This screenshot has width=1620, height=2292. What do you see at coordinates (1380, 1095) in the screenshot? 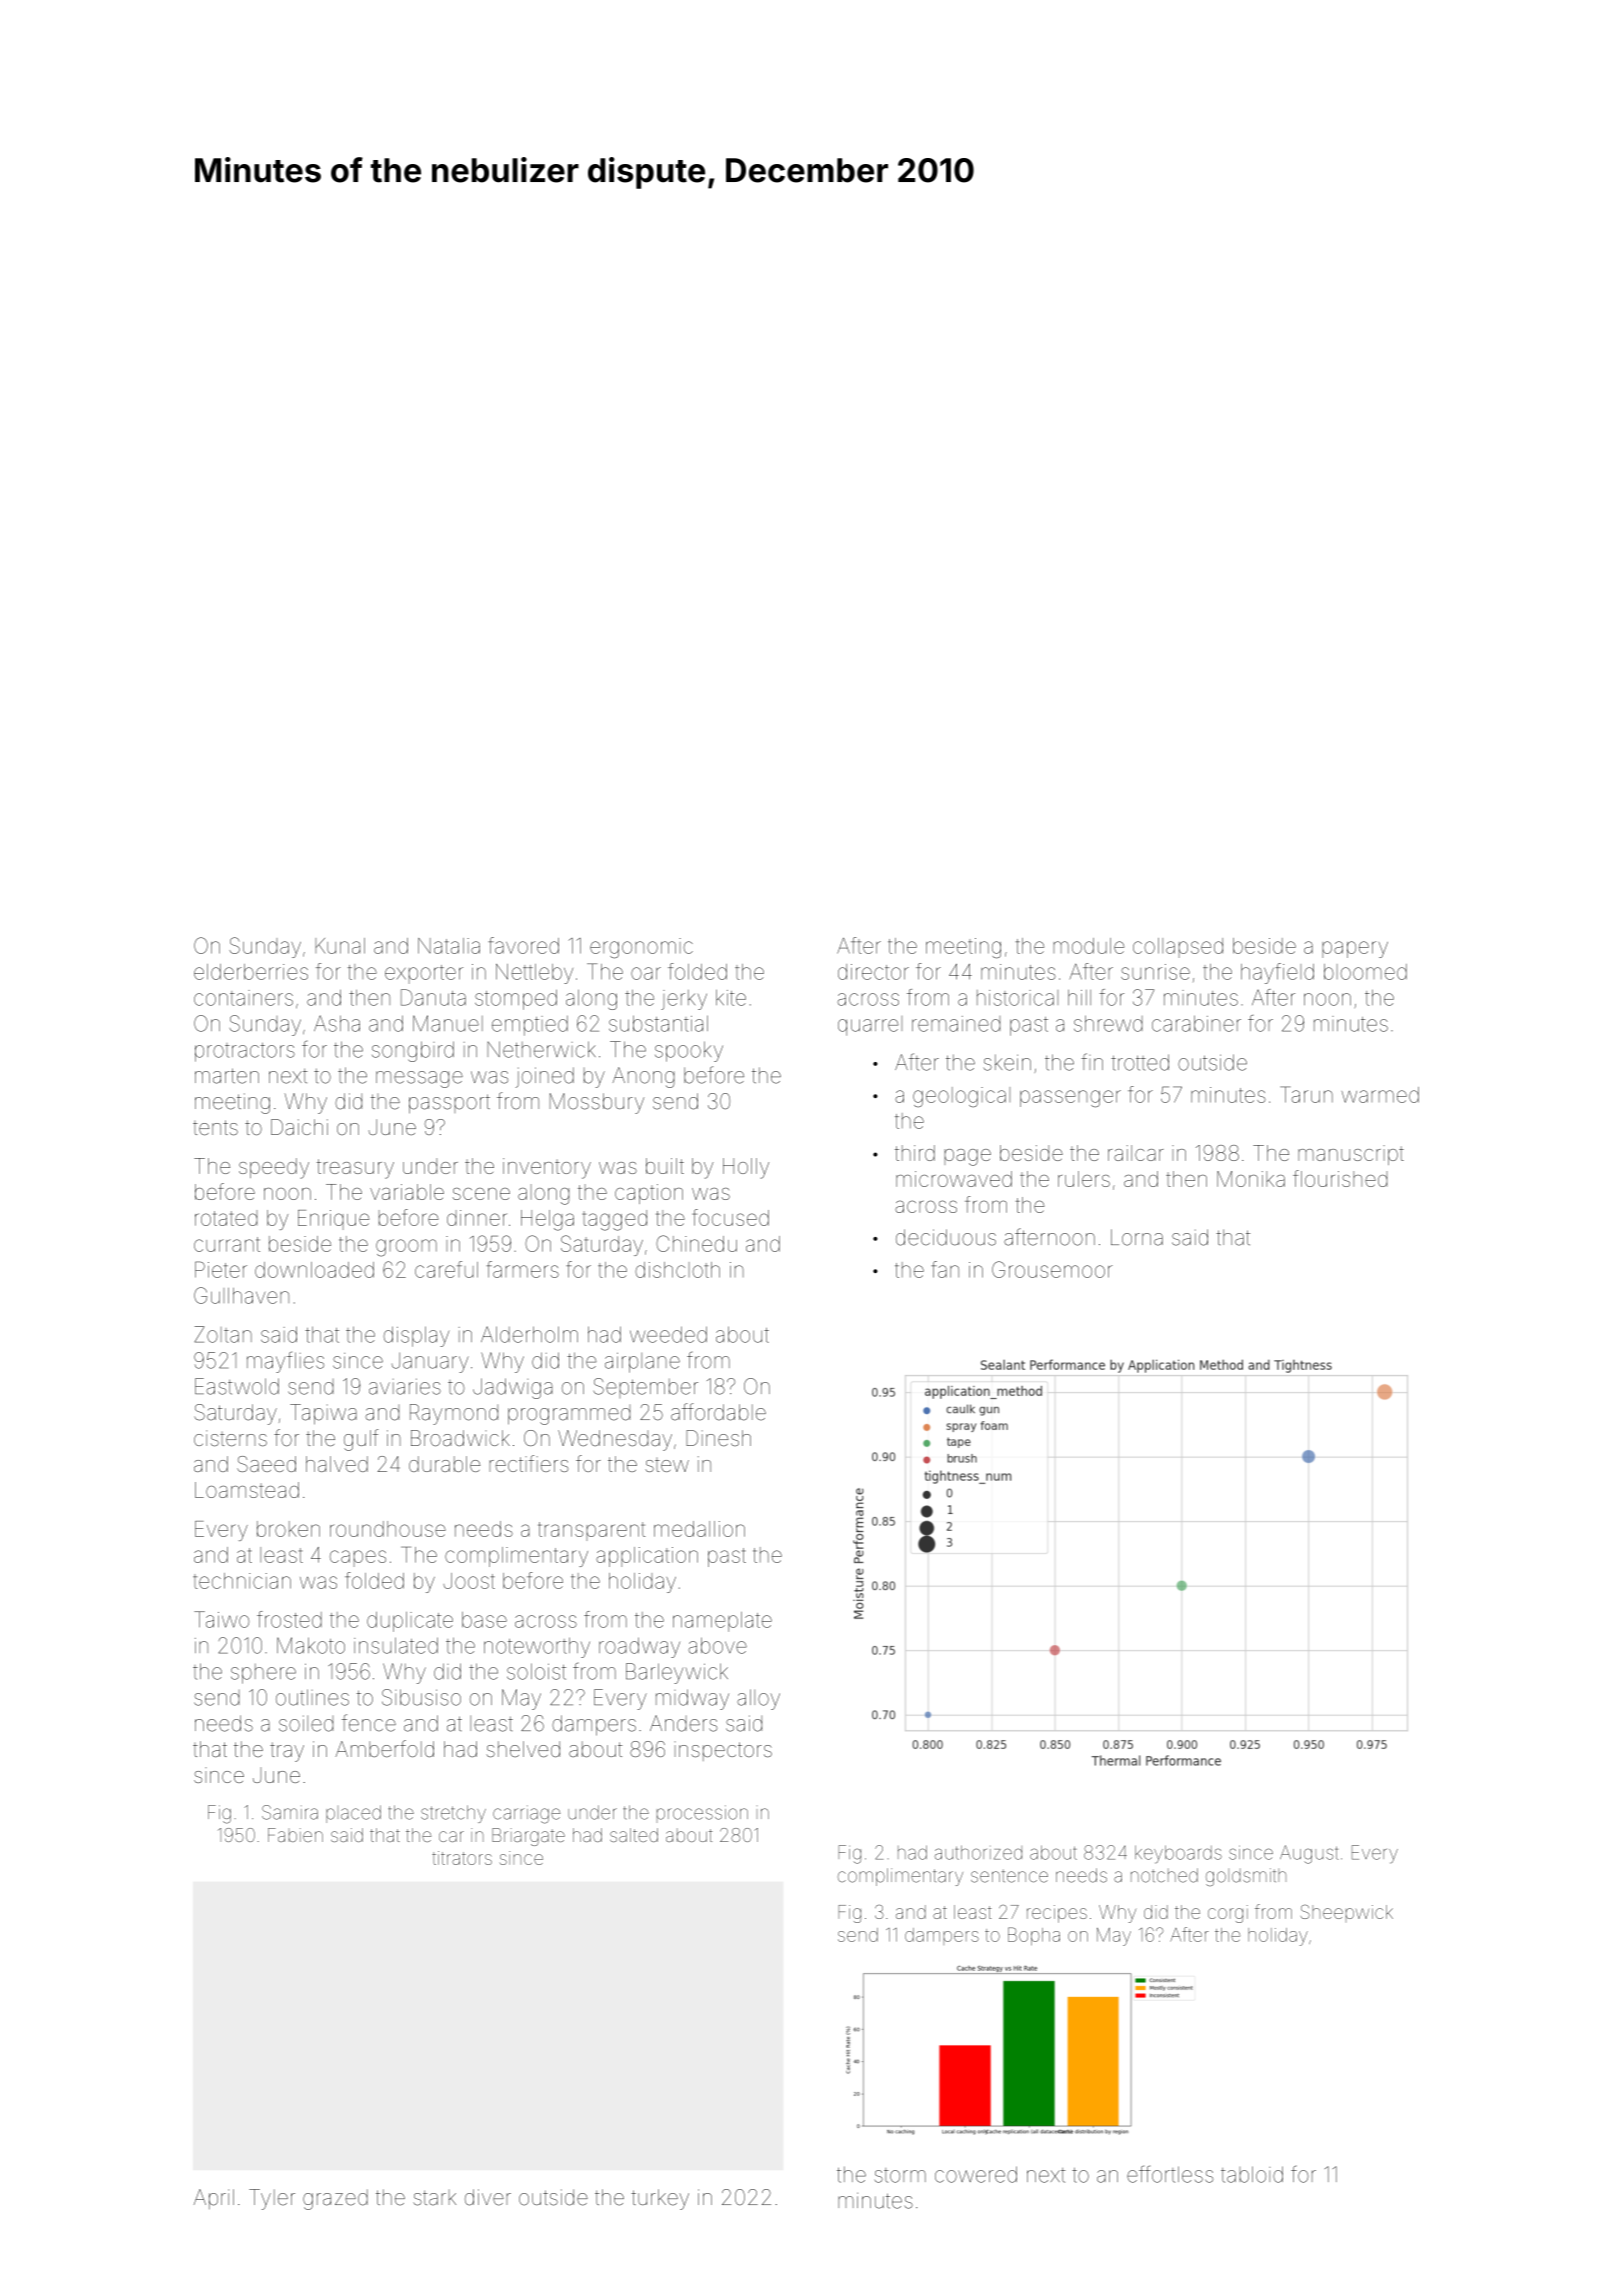
I see `warmed` at bounding box center [1380, 1095].
